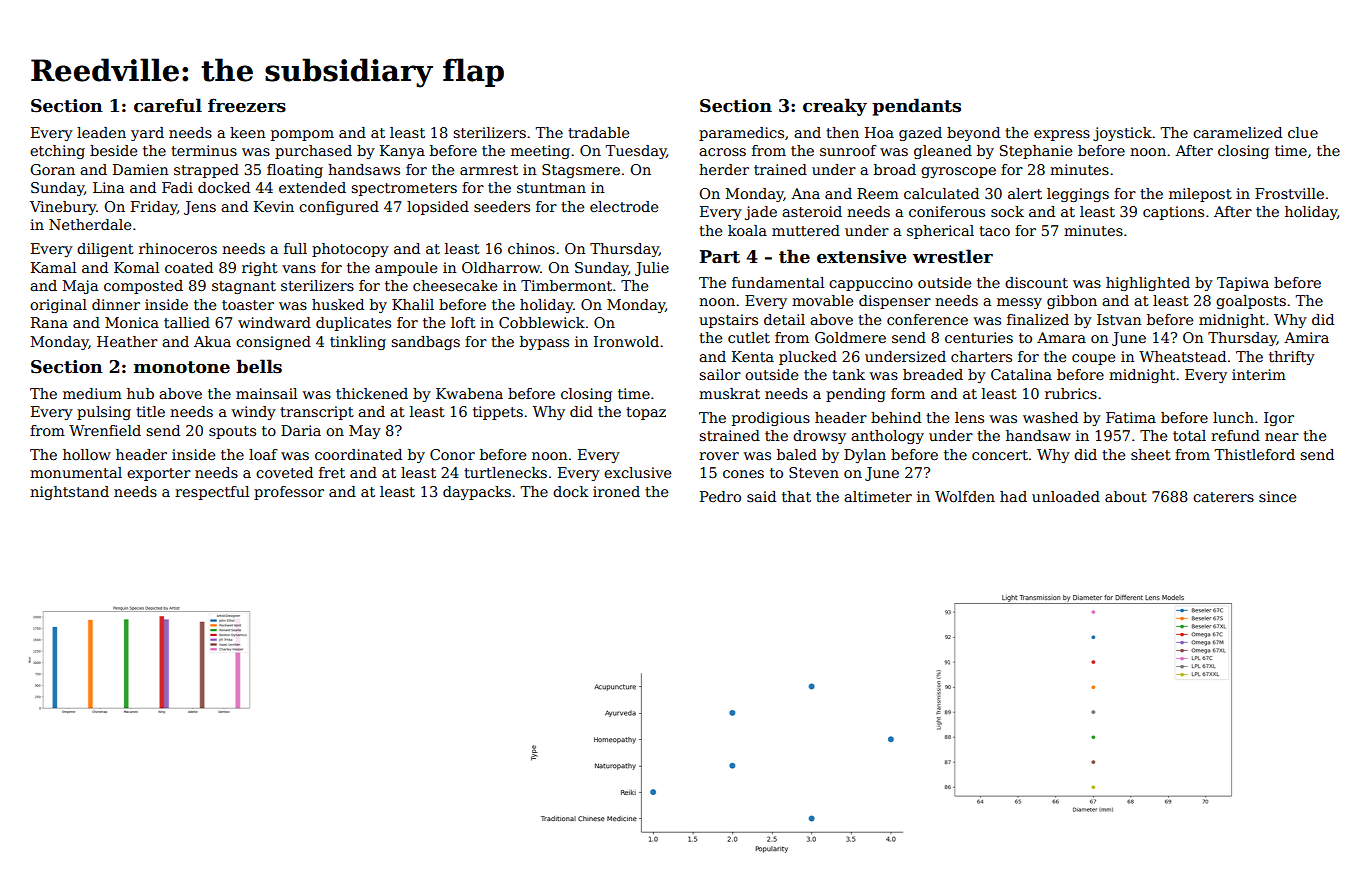 This screenshot has width=1372, height=887. What do you see at coordinates (338, 304) in the screenshot?
I see `husked` at bounding box center [338, 304].
